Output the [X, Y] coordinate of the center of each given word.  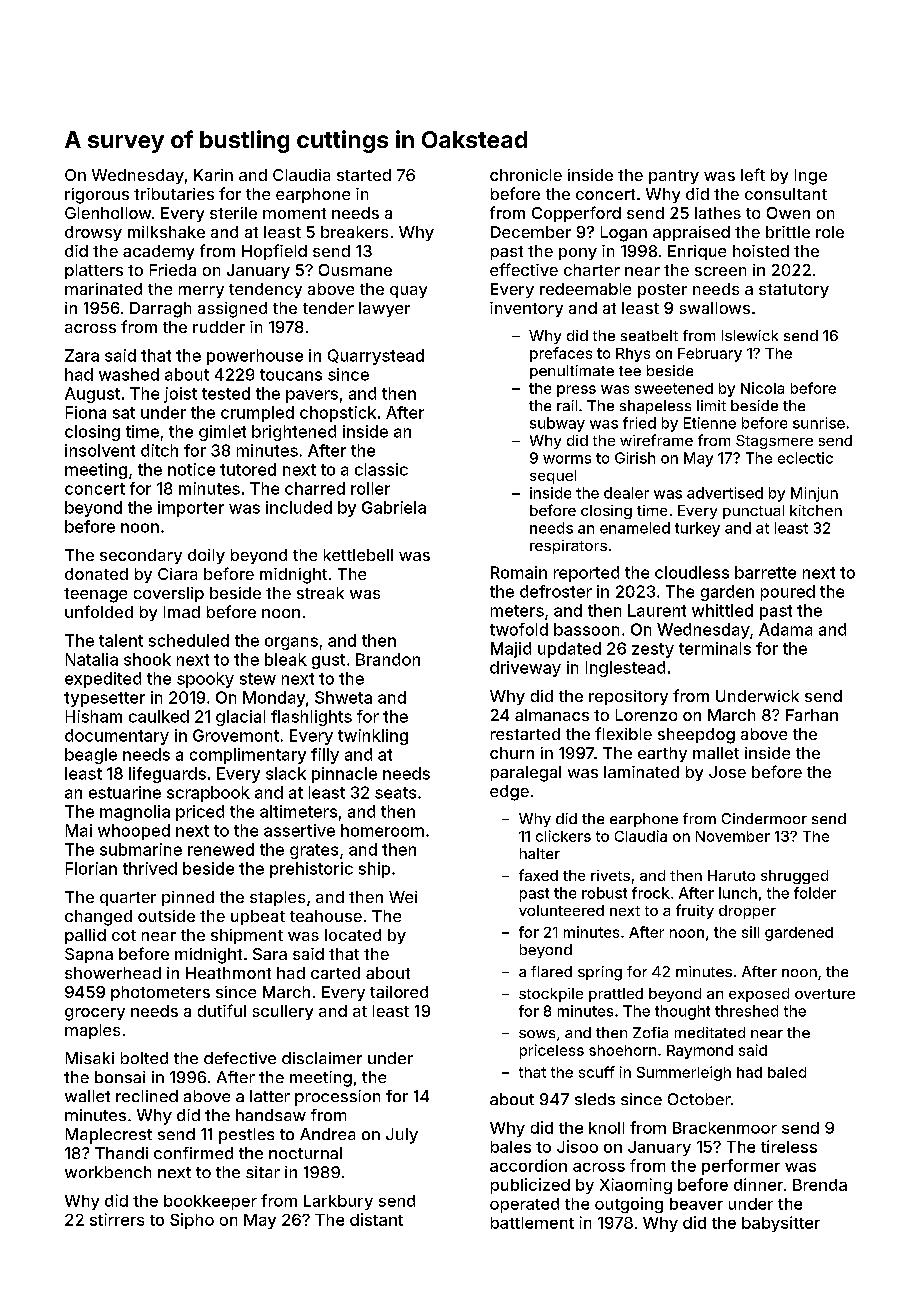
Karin [213, 175]
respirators [568, 547]
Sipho [192, 1221]
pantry [674, 177]
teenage [95, 595]
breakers [354, 232]
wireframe [656, 440]
